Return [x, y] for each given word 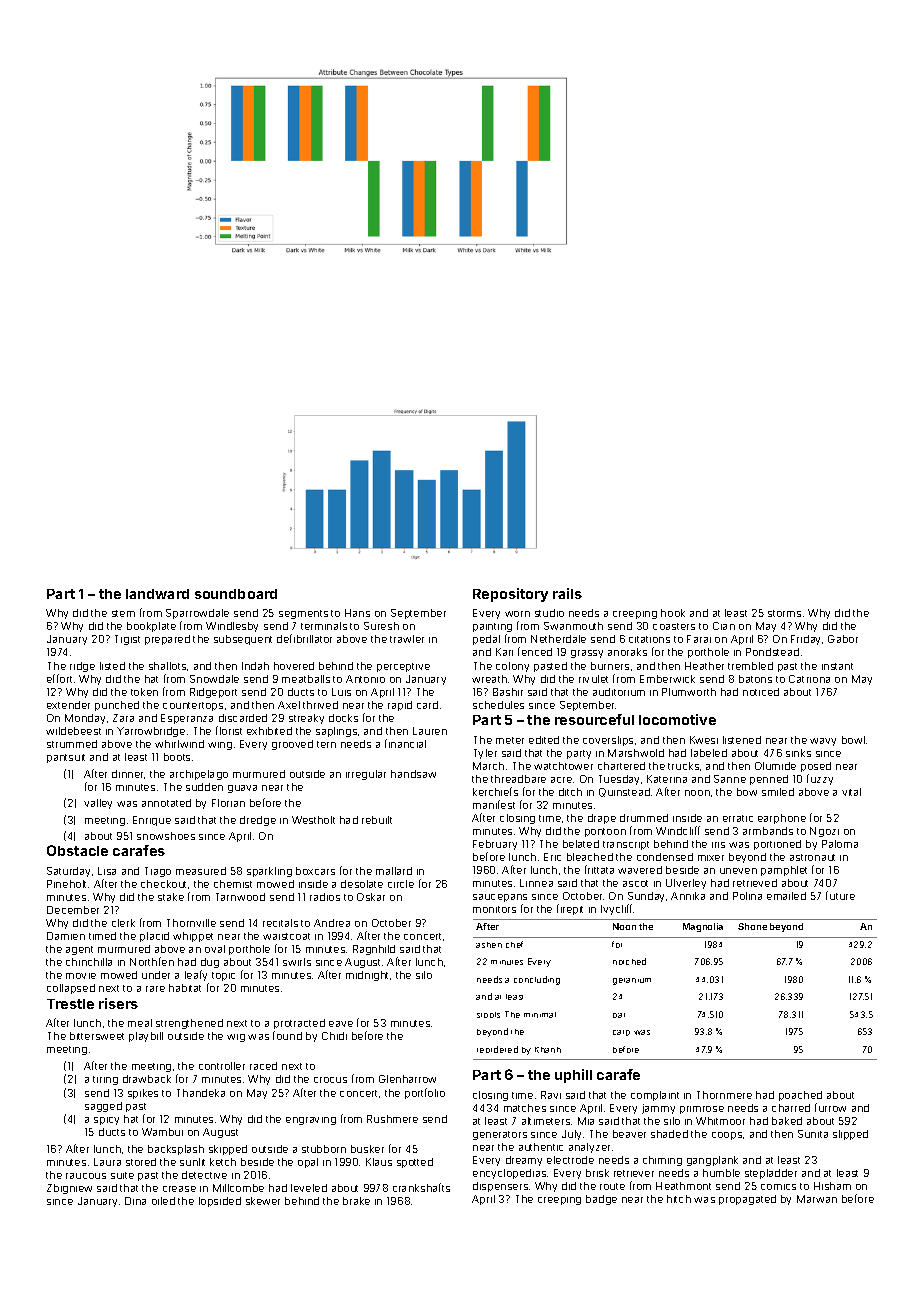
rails [567, 593]
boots [177, 757]
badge [601, 1200]
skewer [263, 1201]
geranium [632, 981]
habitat [185, 988]
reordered [497, 1049]
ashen [489, 945]
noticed [761, 692]
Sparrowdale [197, 614]
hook [673, 613]
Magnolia [703, 927]
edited [544, 740]
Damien [66, 936]
